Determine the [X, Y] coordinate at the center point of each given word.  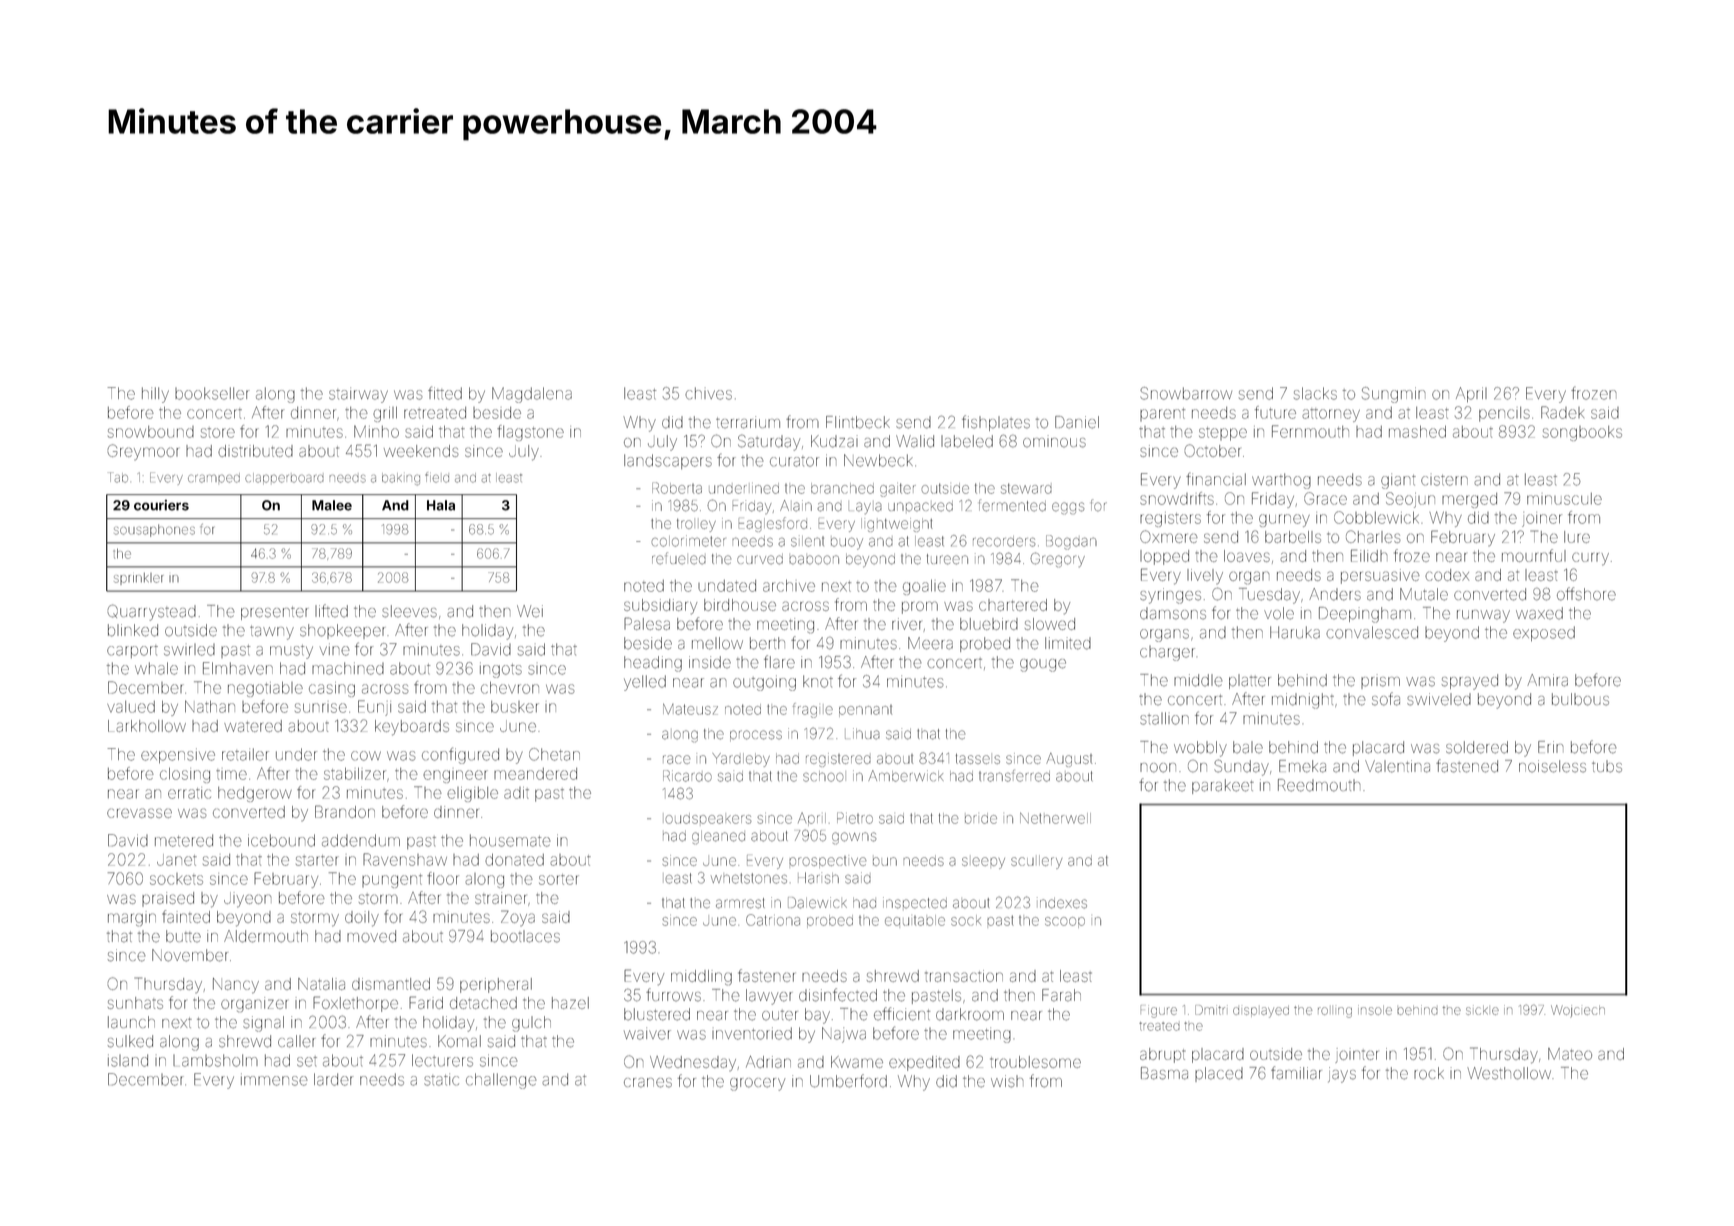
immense [274, 1079]
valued [131, 707]
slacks [1315, 393]
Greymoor [143, 452]
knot [818, 681]
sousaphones [154, 530]
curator [794, 462]
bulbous [1580, 699]
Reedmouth [1319, 785]
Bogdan [1071, 542]
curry [1590, 559]
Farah [1061, 995]
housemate [510, 840]
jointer [1356, 1055]
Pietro [855, 818]
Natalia [321, 984]
